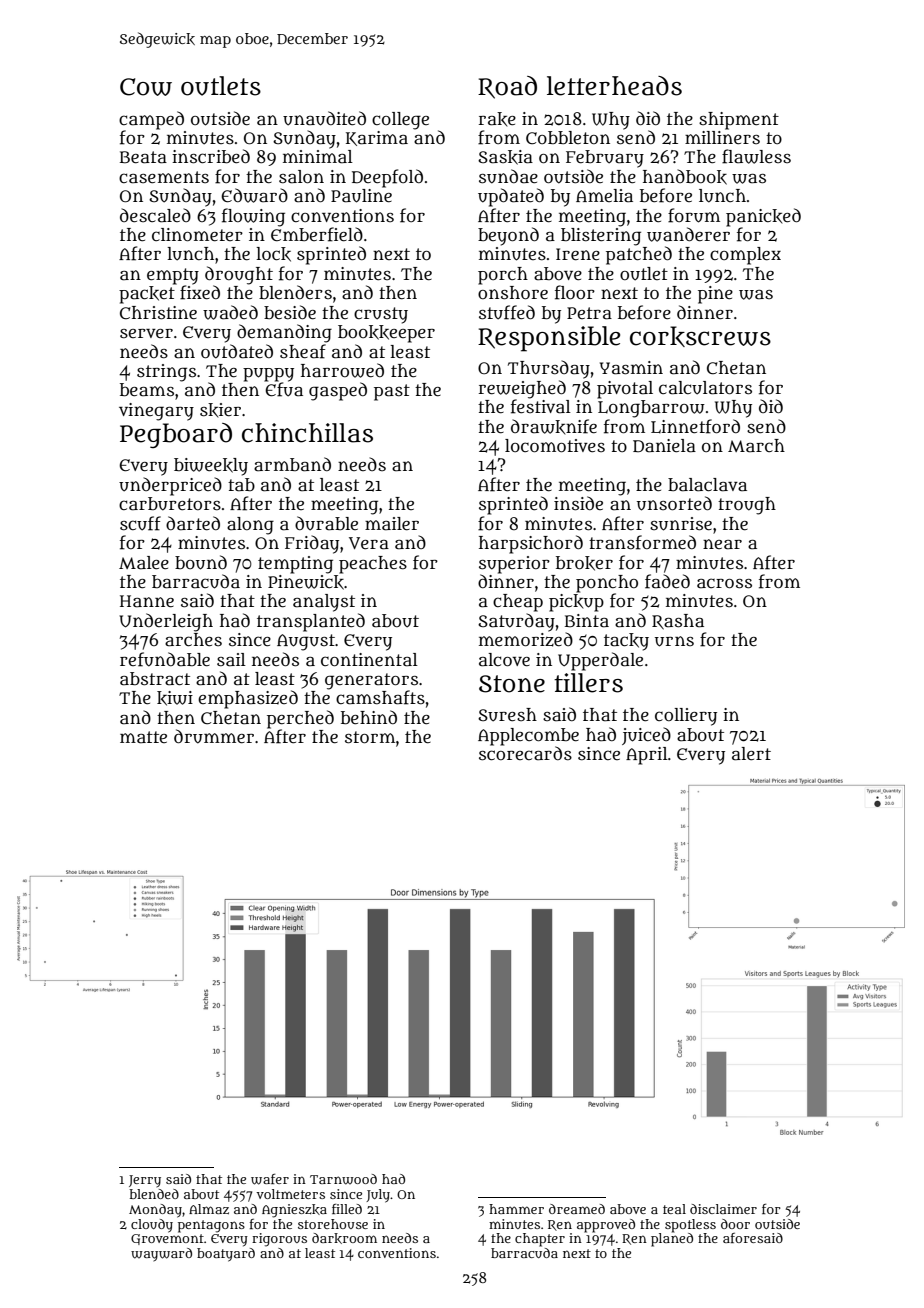 The width and height of the screenshot is (924, 1308). I want to click on wayward, so click(161, 1254).
